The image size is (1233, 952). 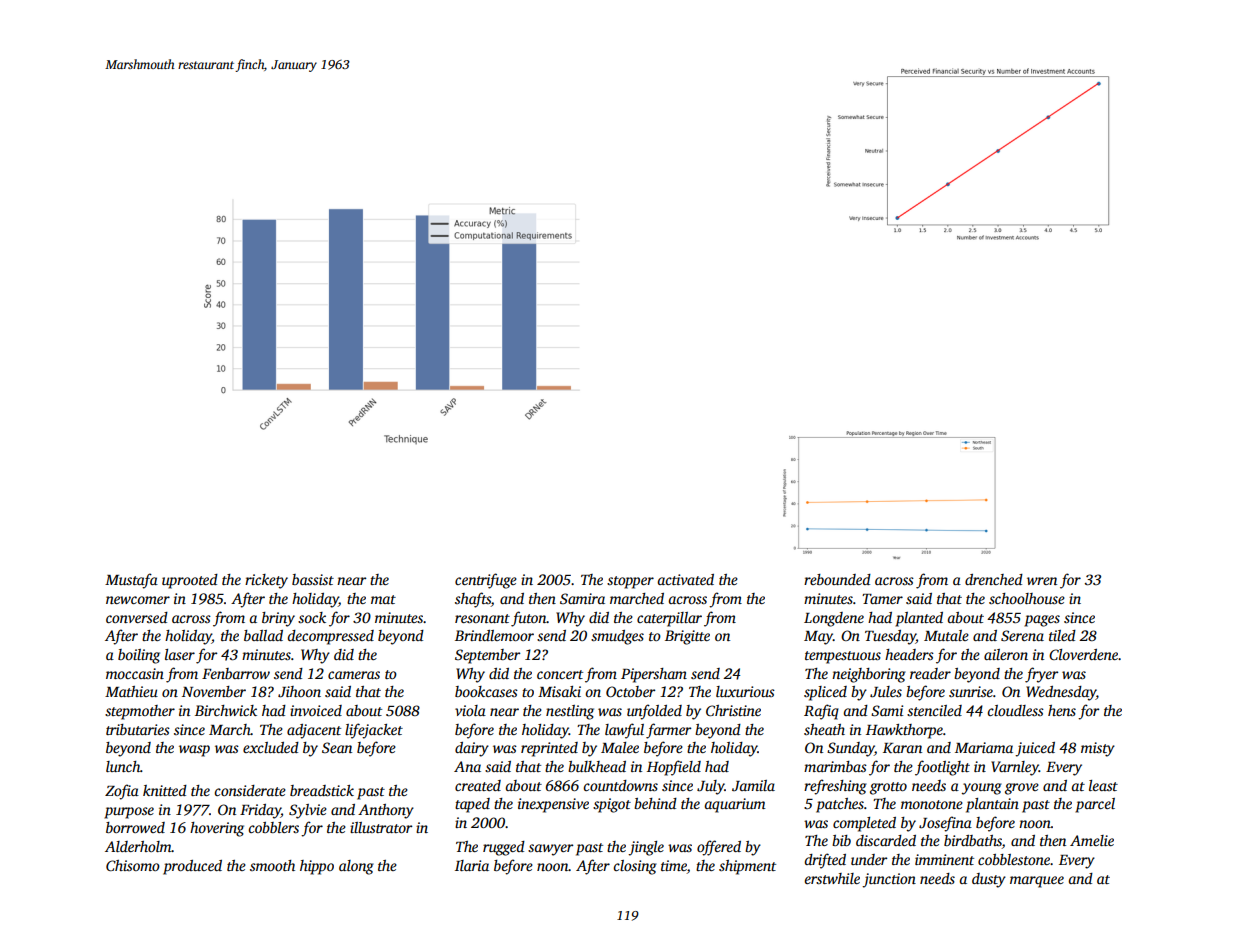 What do you see at coordinates (1095, 805) in the image?
I see `parcel` at bounding box center [1095, 805].
